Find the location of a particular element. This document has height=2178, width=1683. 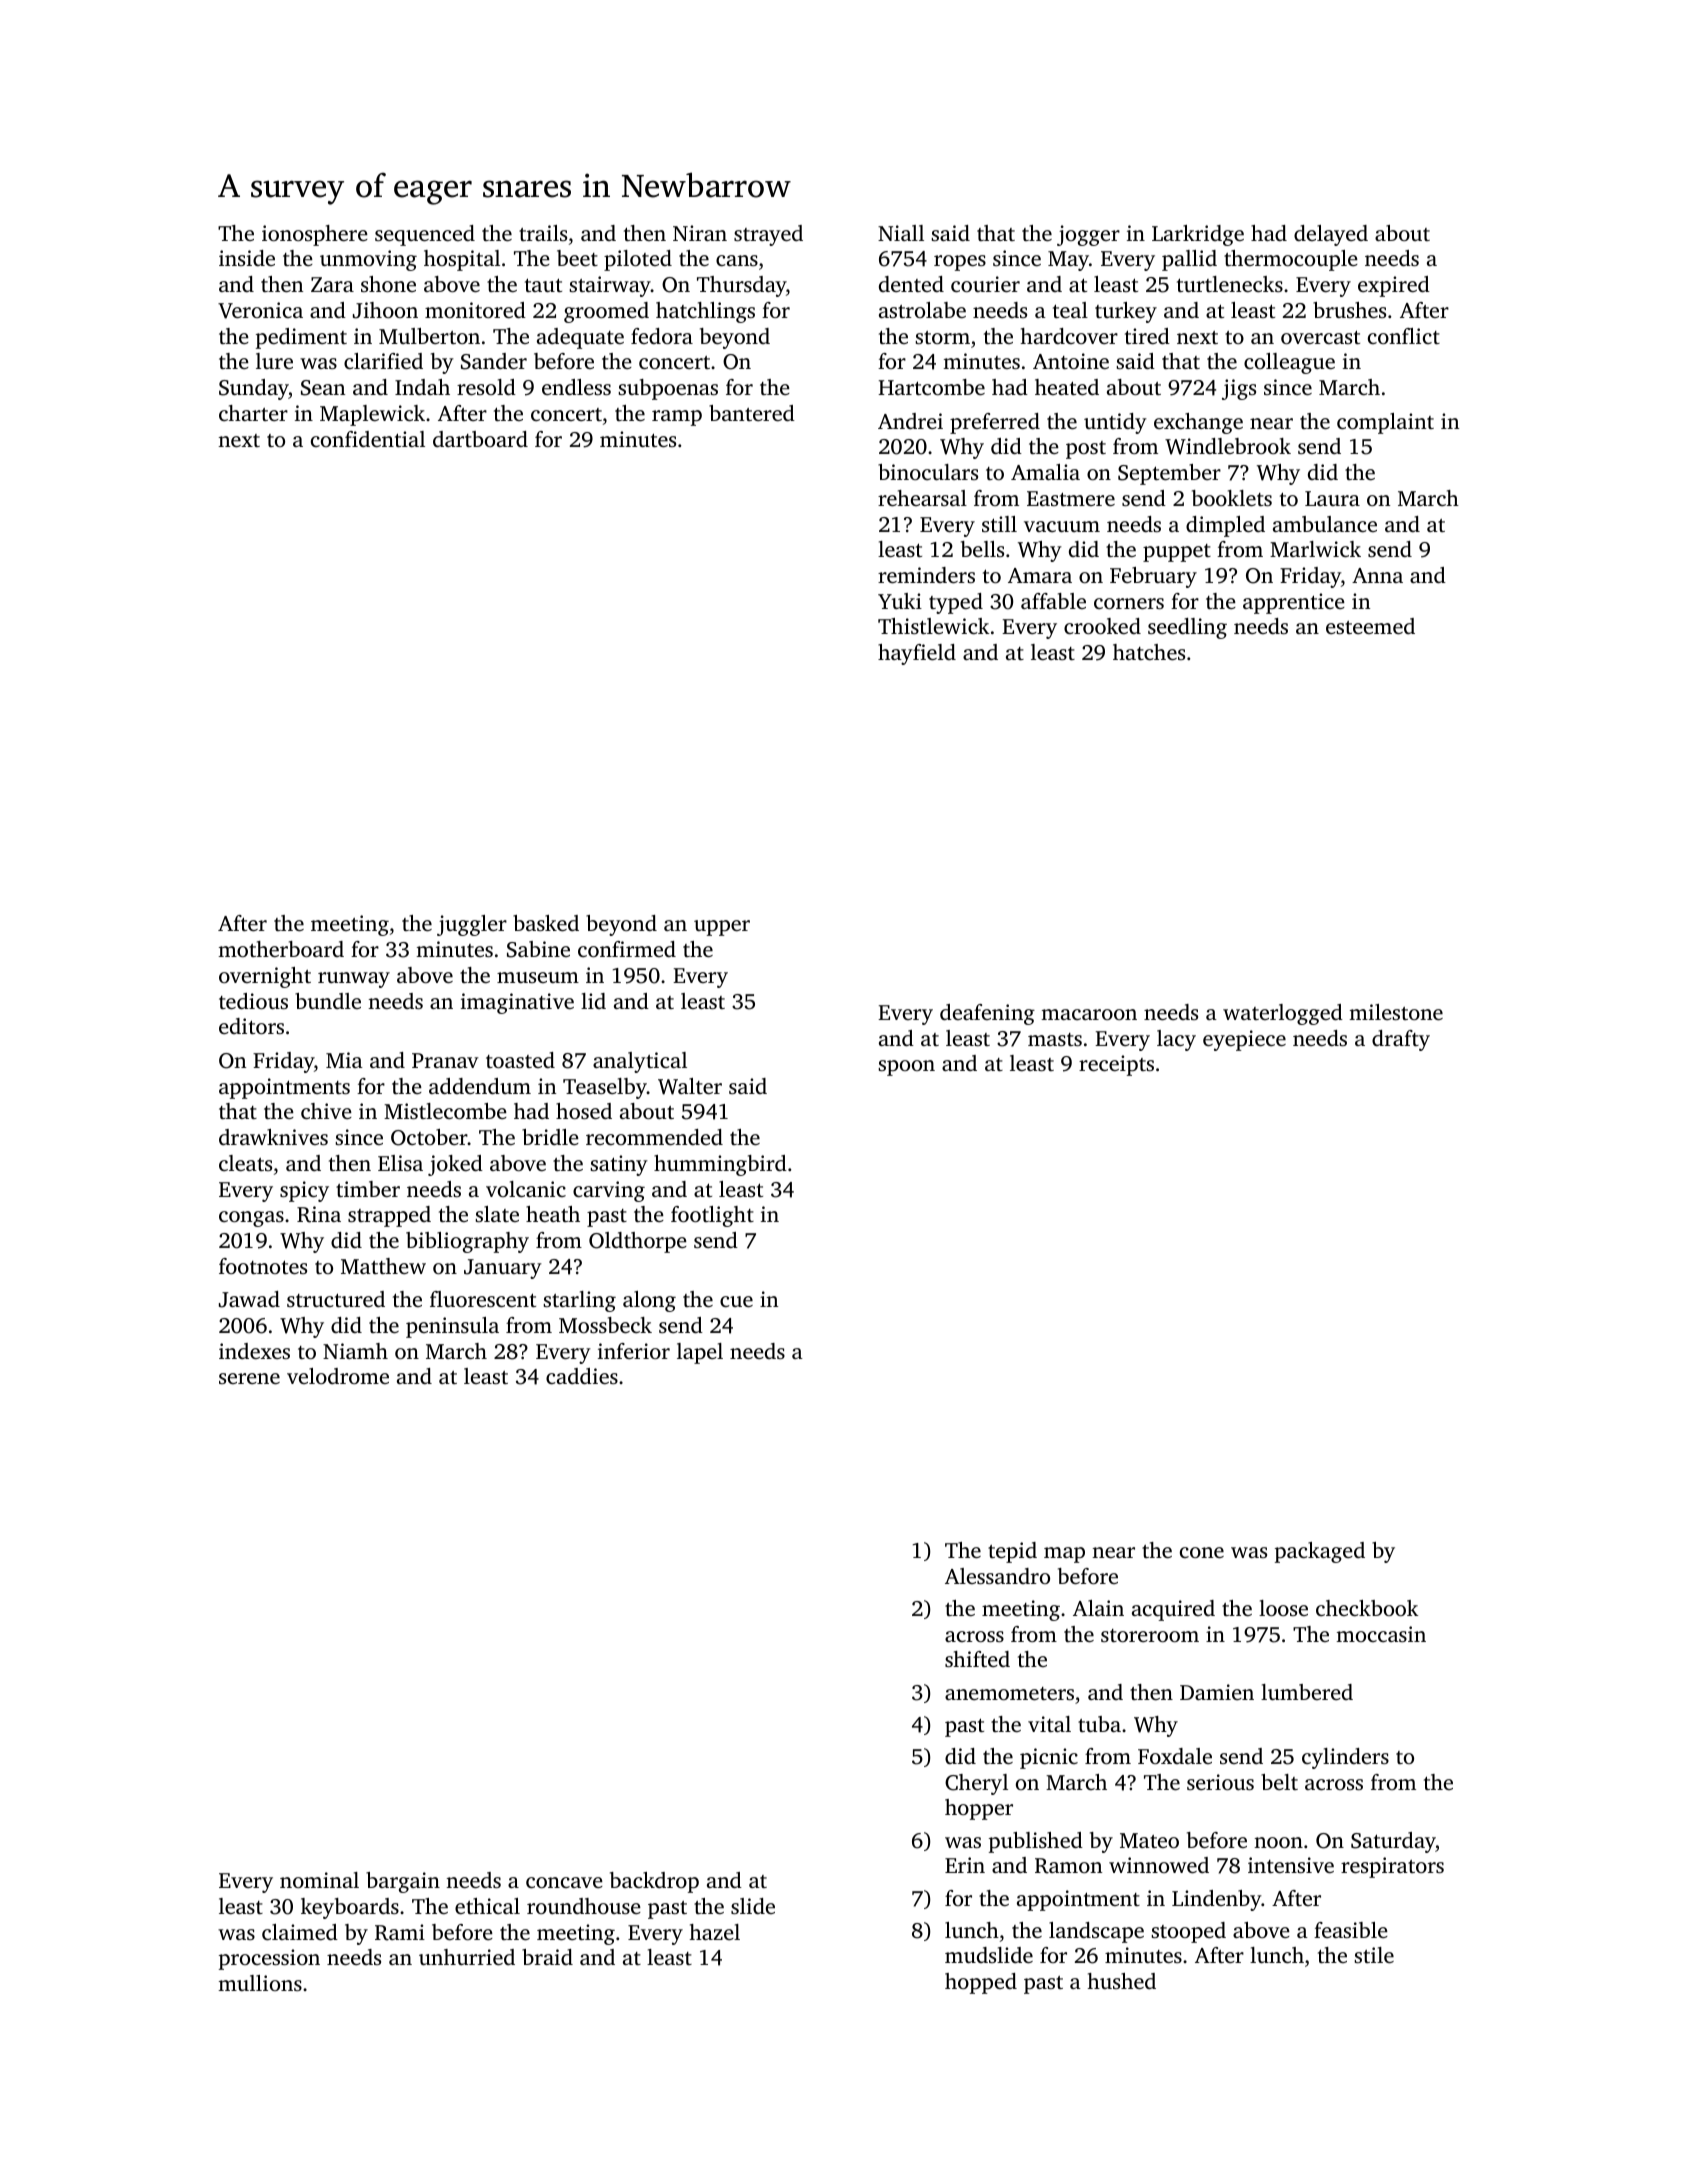

drafty is located at coordinates (1401, 1040).
